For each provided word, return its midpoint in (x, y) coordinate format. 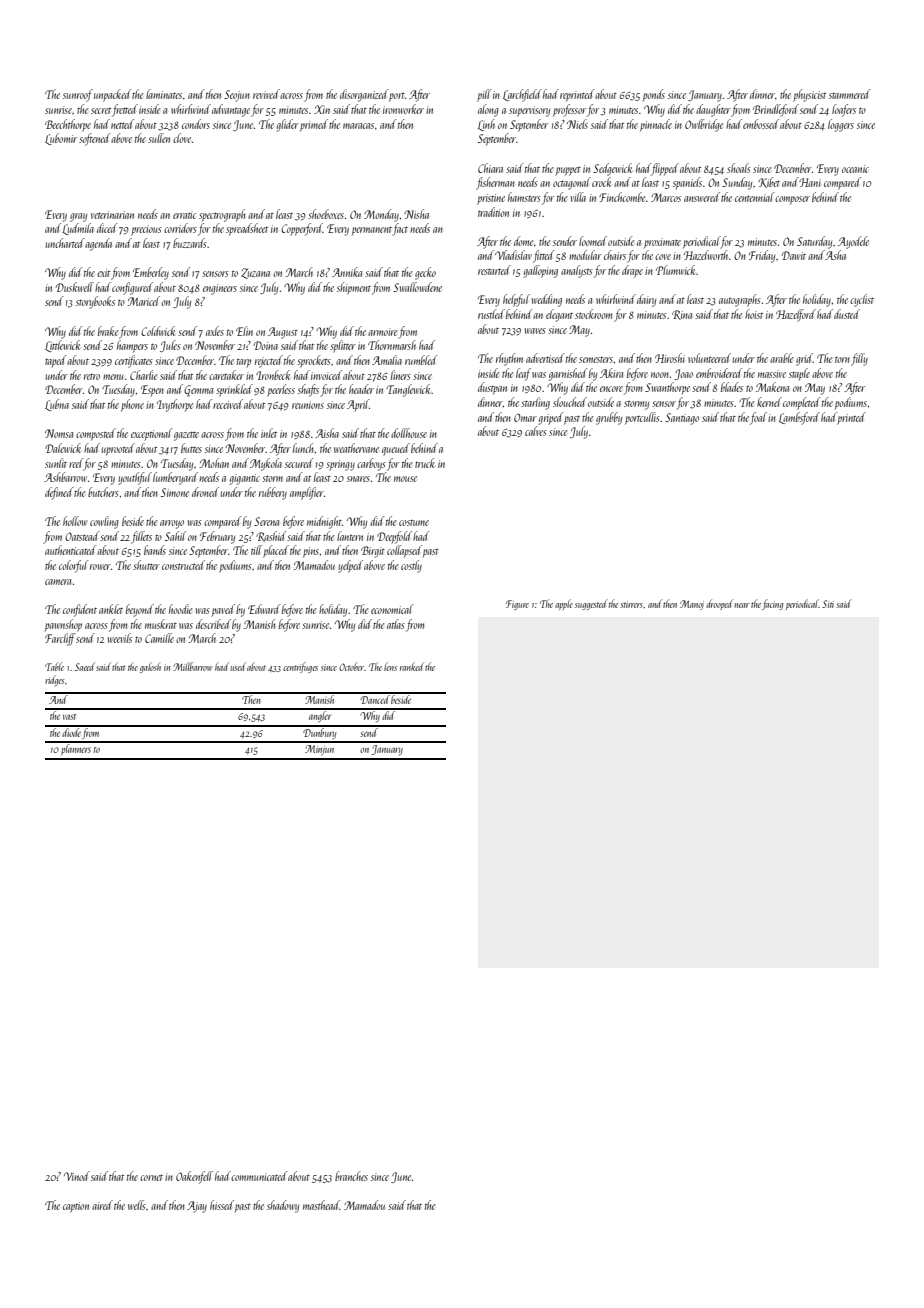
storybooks (95, 302)
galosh (150, 667)
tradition (493, 212)
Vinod (77, 1176)
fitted (544, 256)
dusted (847, 314)
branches (351, 1176)
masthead (321, 1205)
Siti (828, 604)
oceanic (855, 169)
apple (564, 604)
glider (288, 125)
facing (773, 604)
